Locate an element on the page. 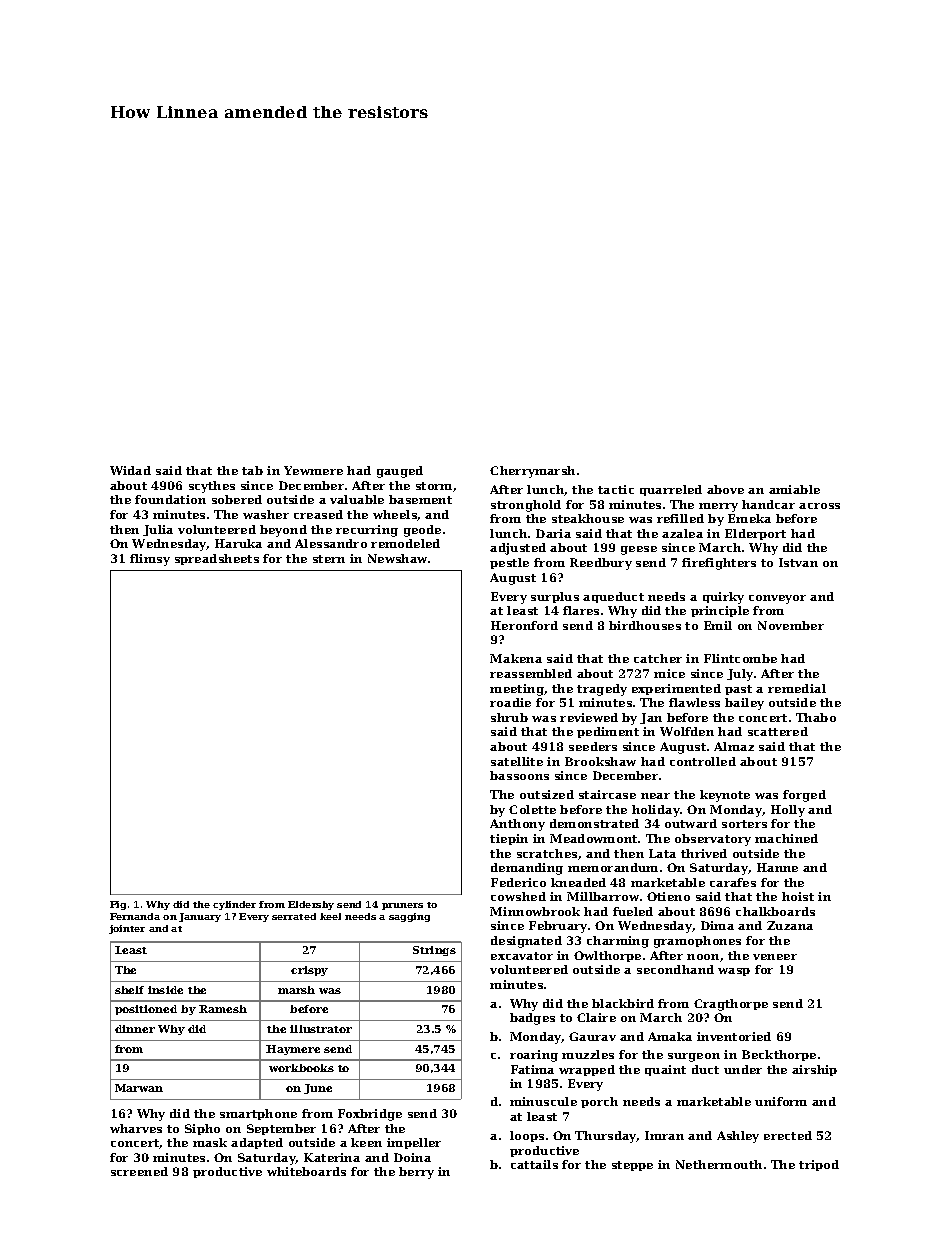 This image has height=1233, width=952. above is located at coordinates (725, 489).
